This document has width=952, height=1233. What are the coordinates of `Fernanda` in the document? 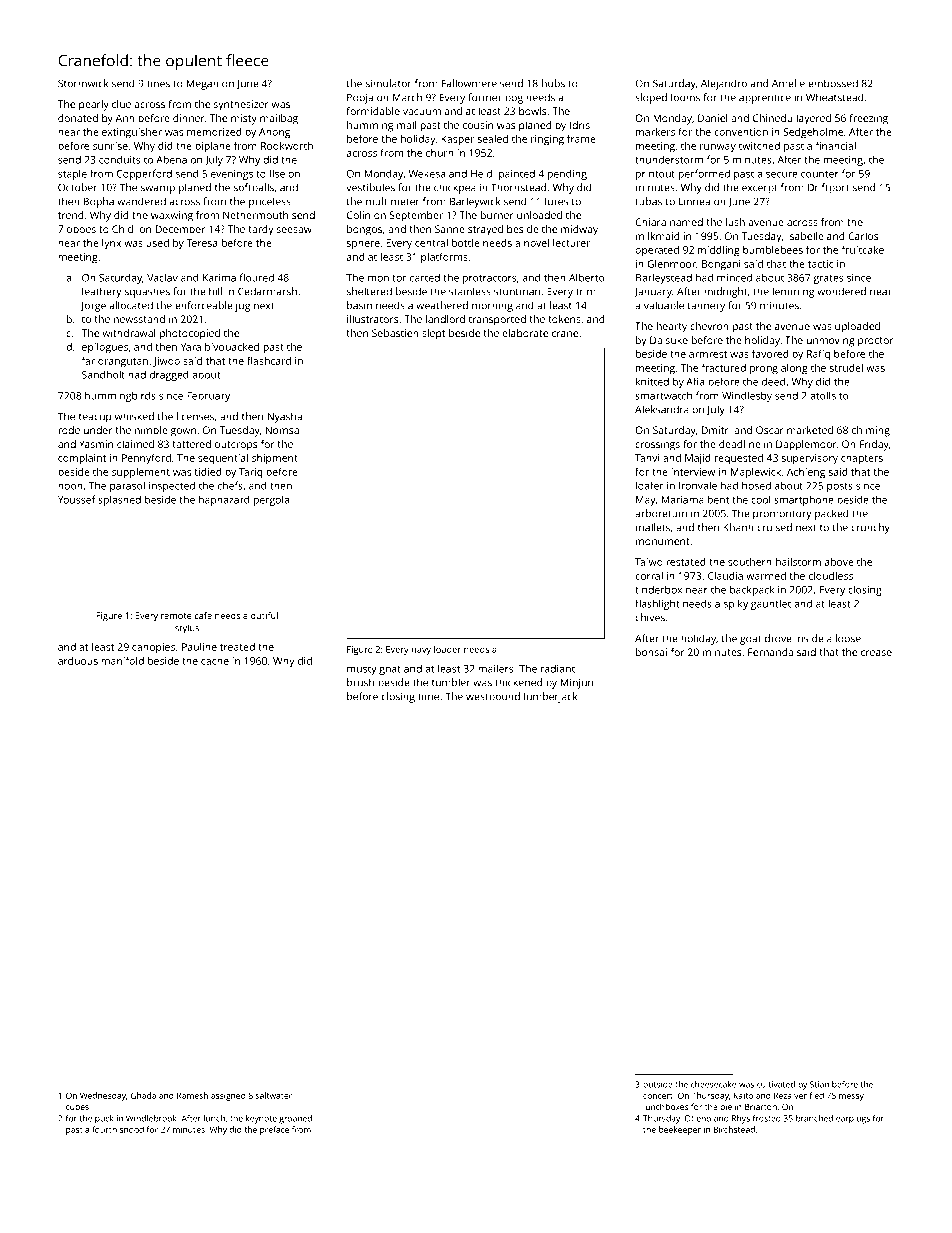 It's located at (770, 652).
